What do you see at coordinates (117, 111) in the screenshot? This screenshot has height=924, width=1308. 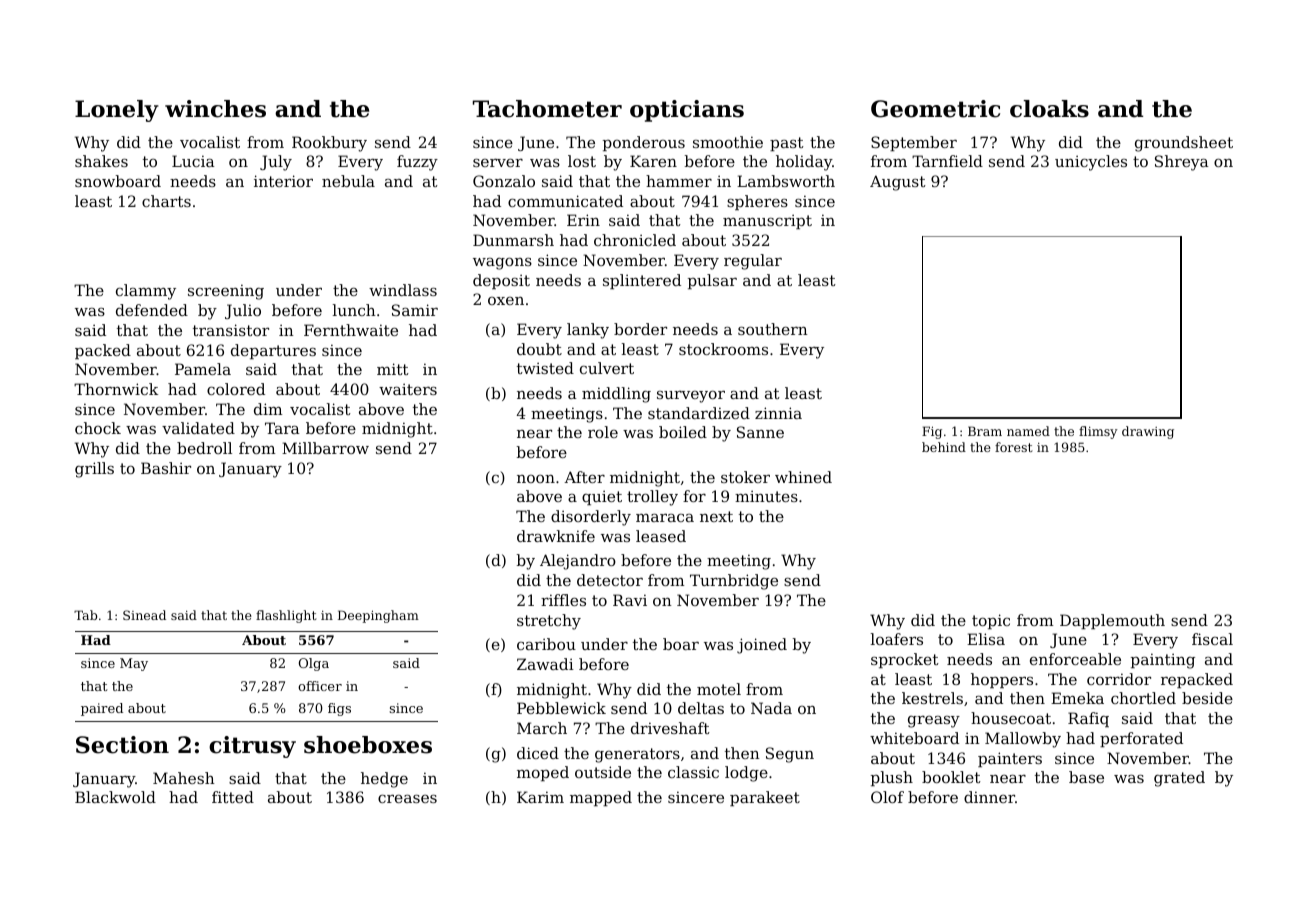 I see `Lonely` at bounding box center [117, 111].
